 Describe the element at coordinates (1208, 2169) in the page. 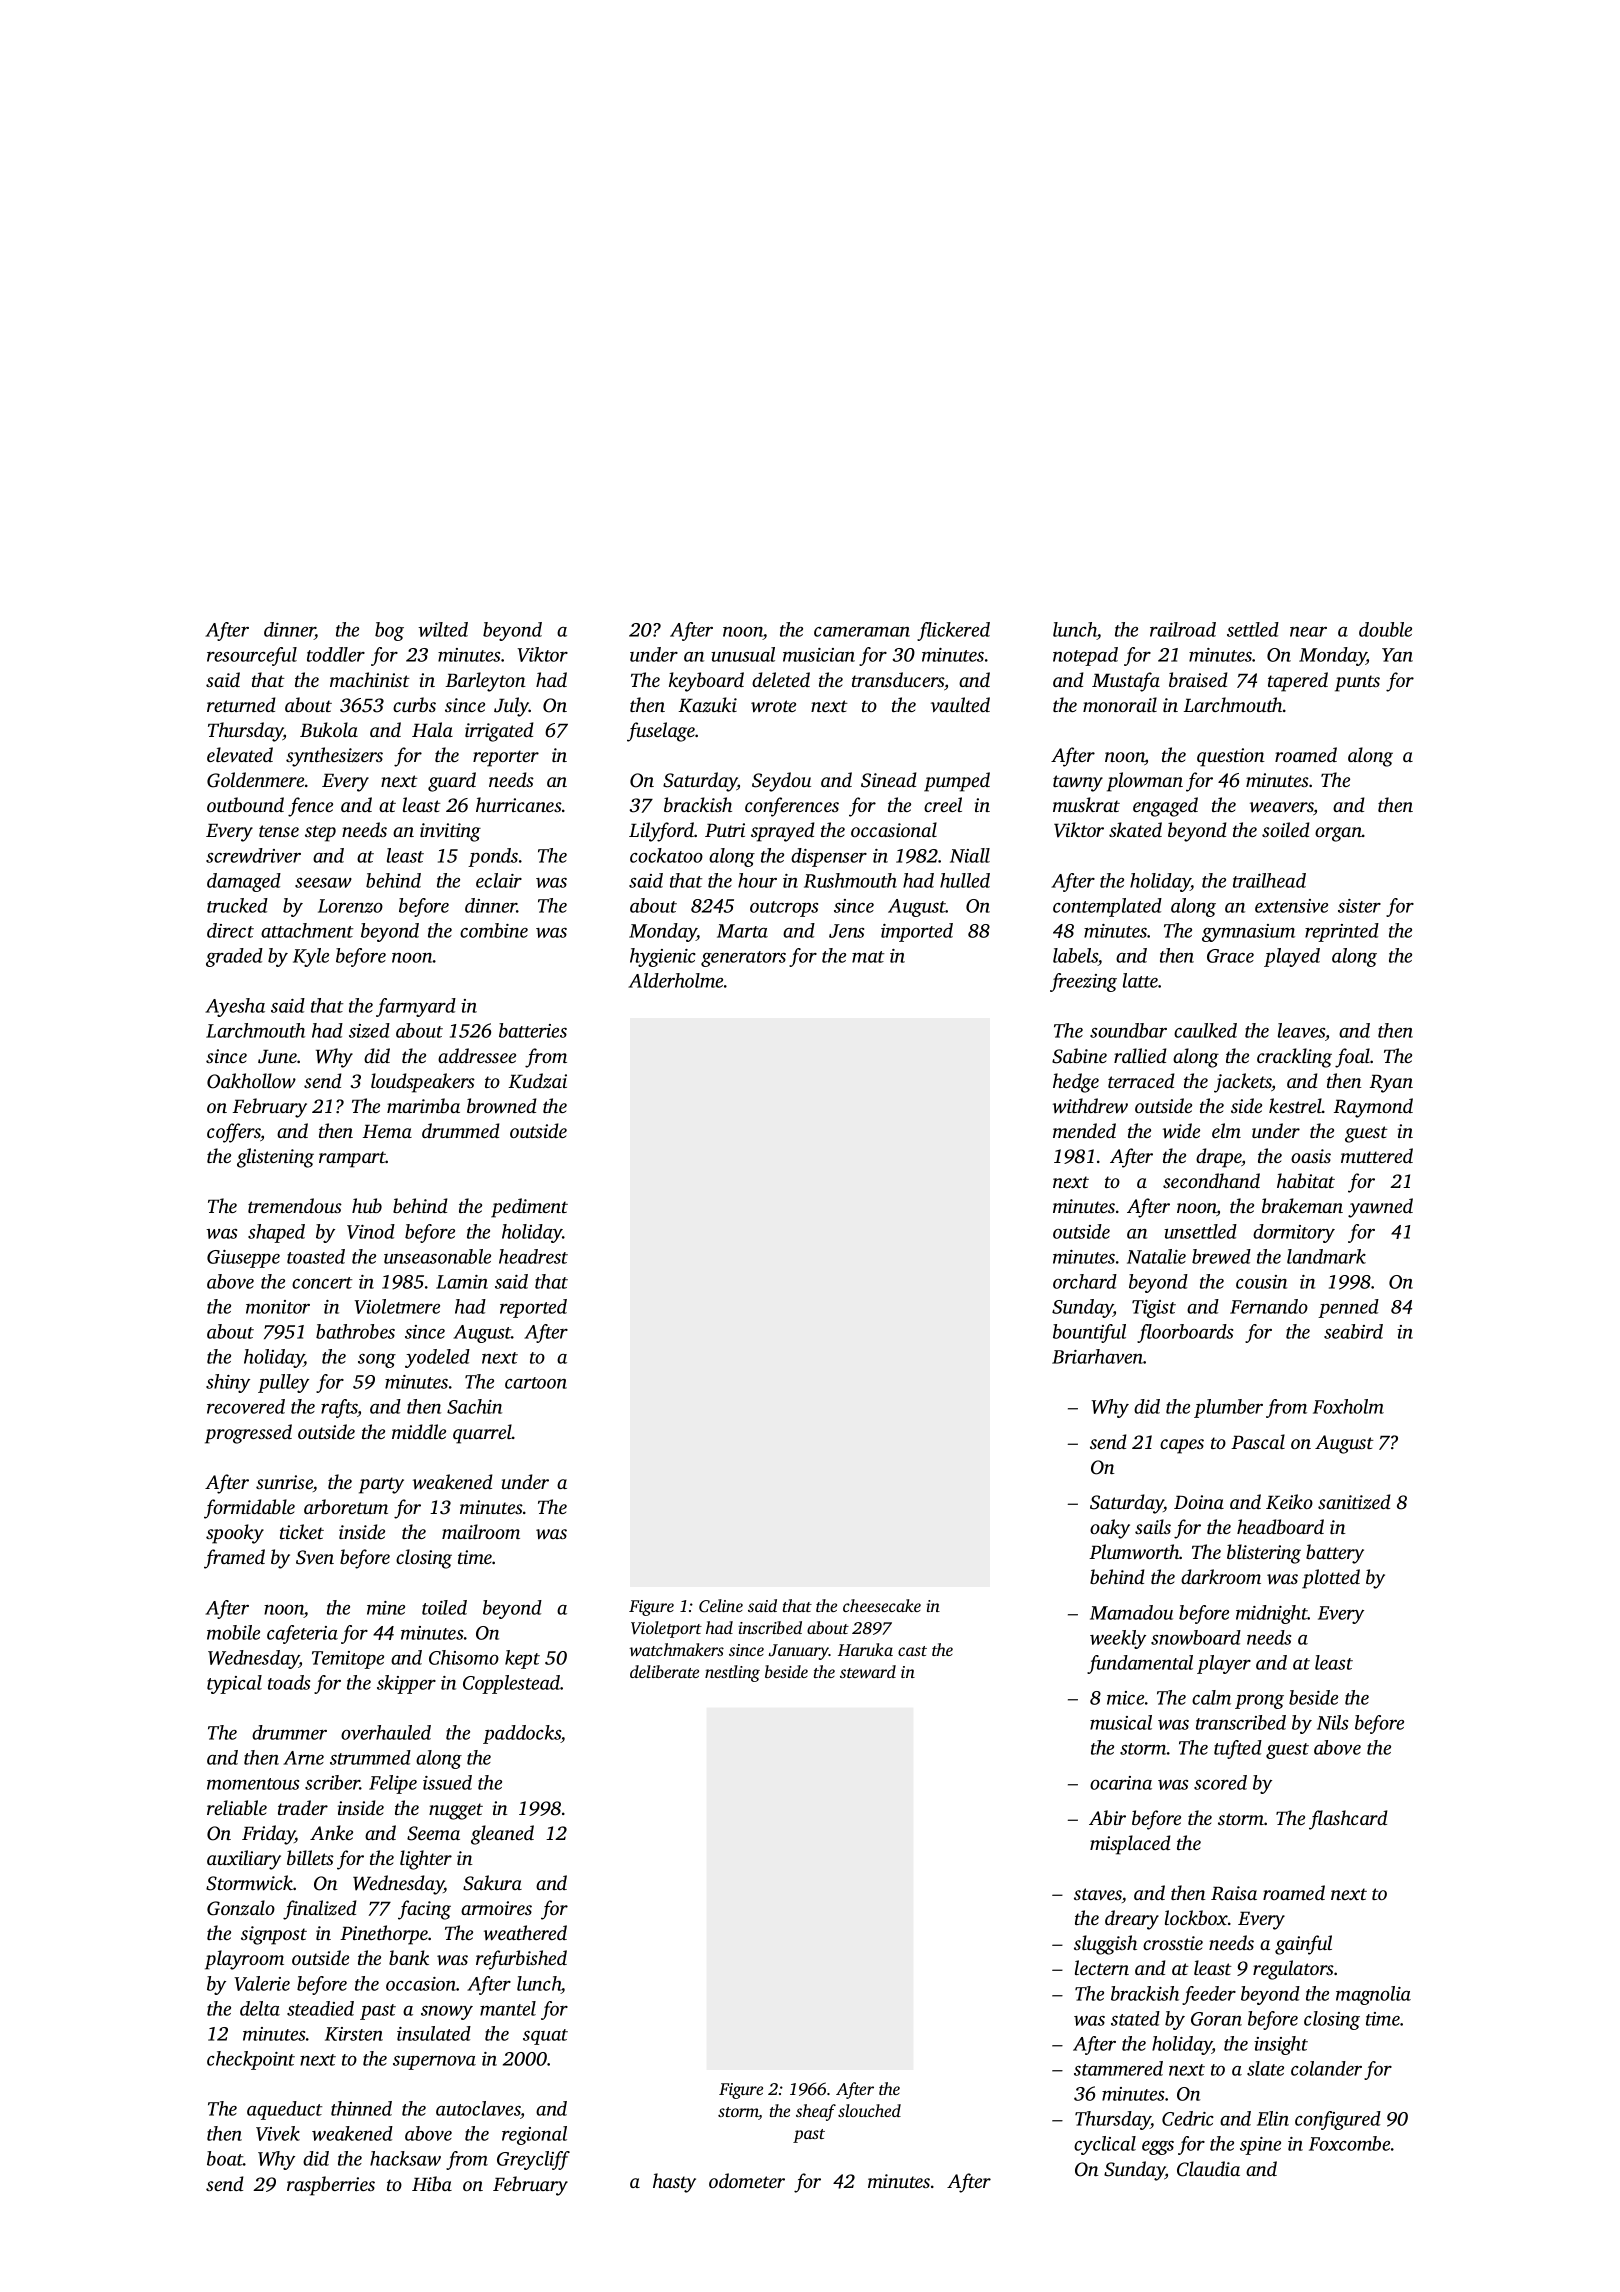

I see `Claudia` at that location.
